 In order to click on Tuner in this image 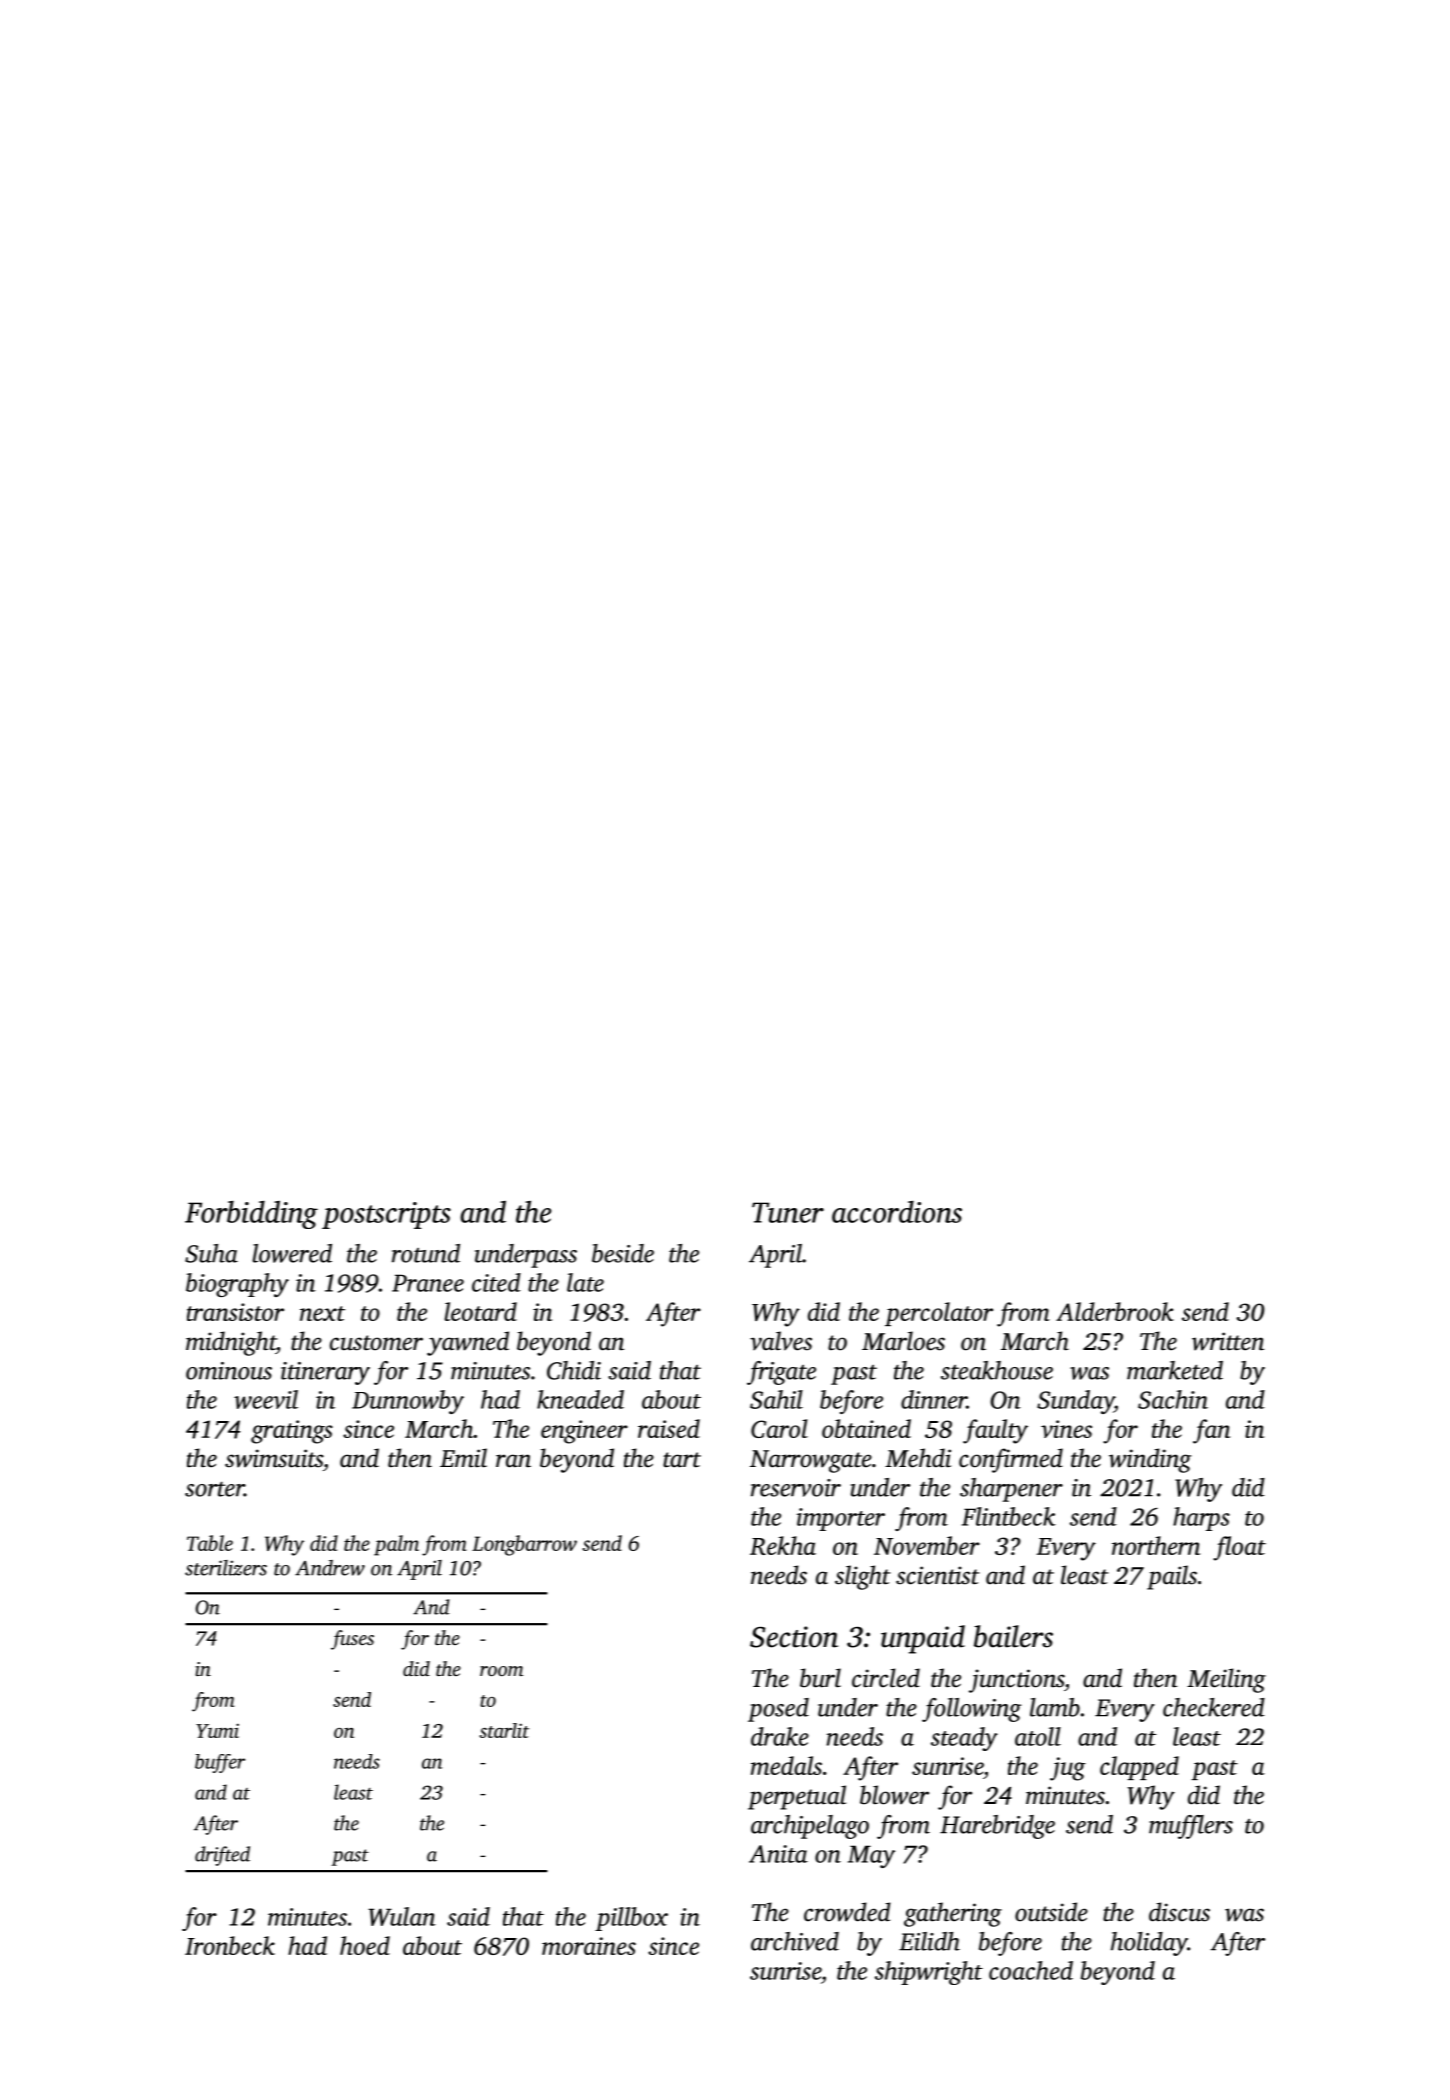, I will do `click(788, 1212)`.
